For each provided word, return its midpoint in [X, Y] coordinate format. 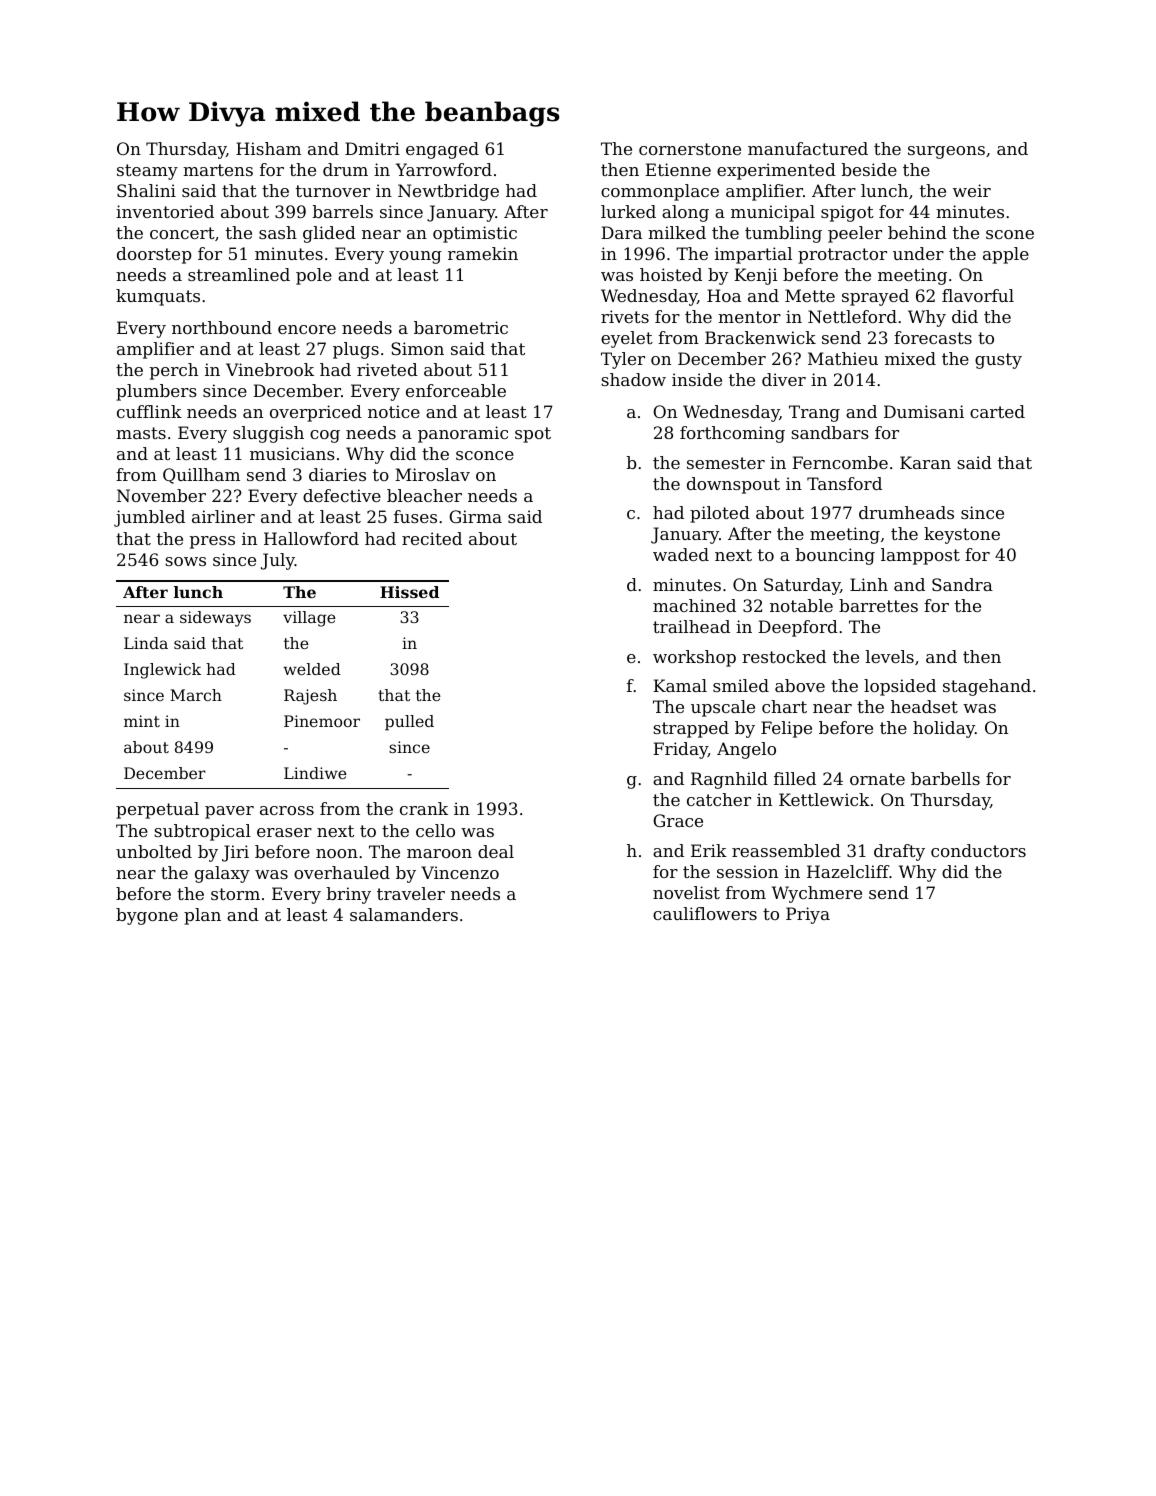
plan [202, 916]
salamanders [404, 914]
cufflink [149, 411]
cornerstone [690, 149]
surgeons [946, 152]
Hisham [268, 148]
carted [997, 411]
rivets [625, 316]
